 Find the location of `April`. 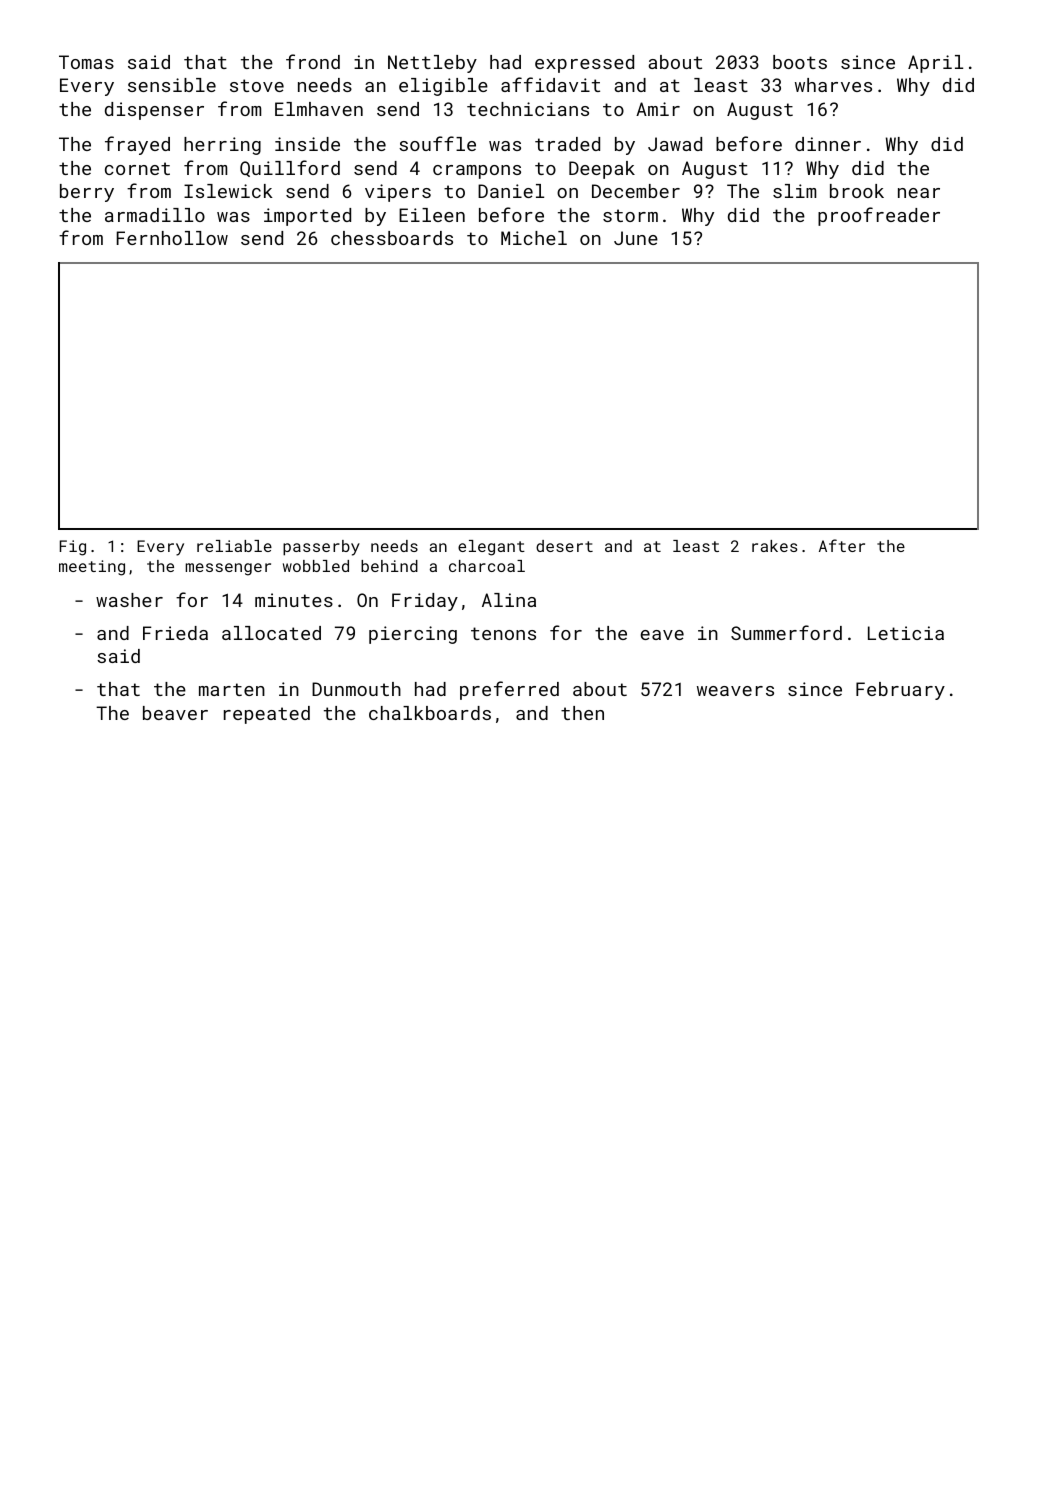

April is located at coordinates (935, 64).
